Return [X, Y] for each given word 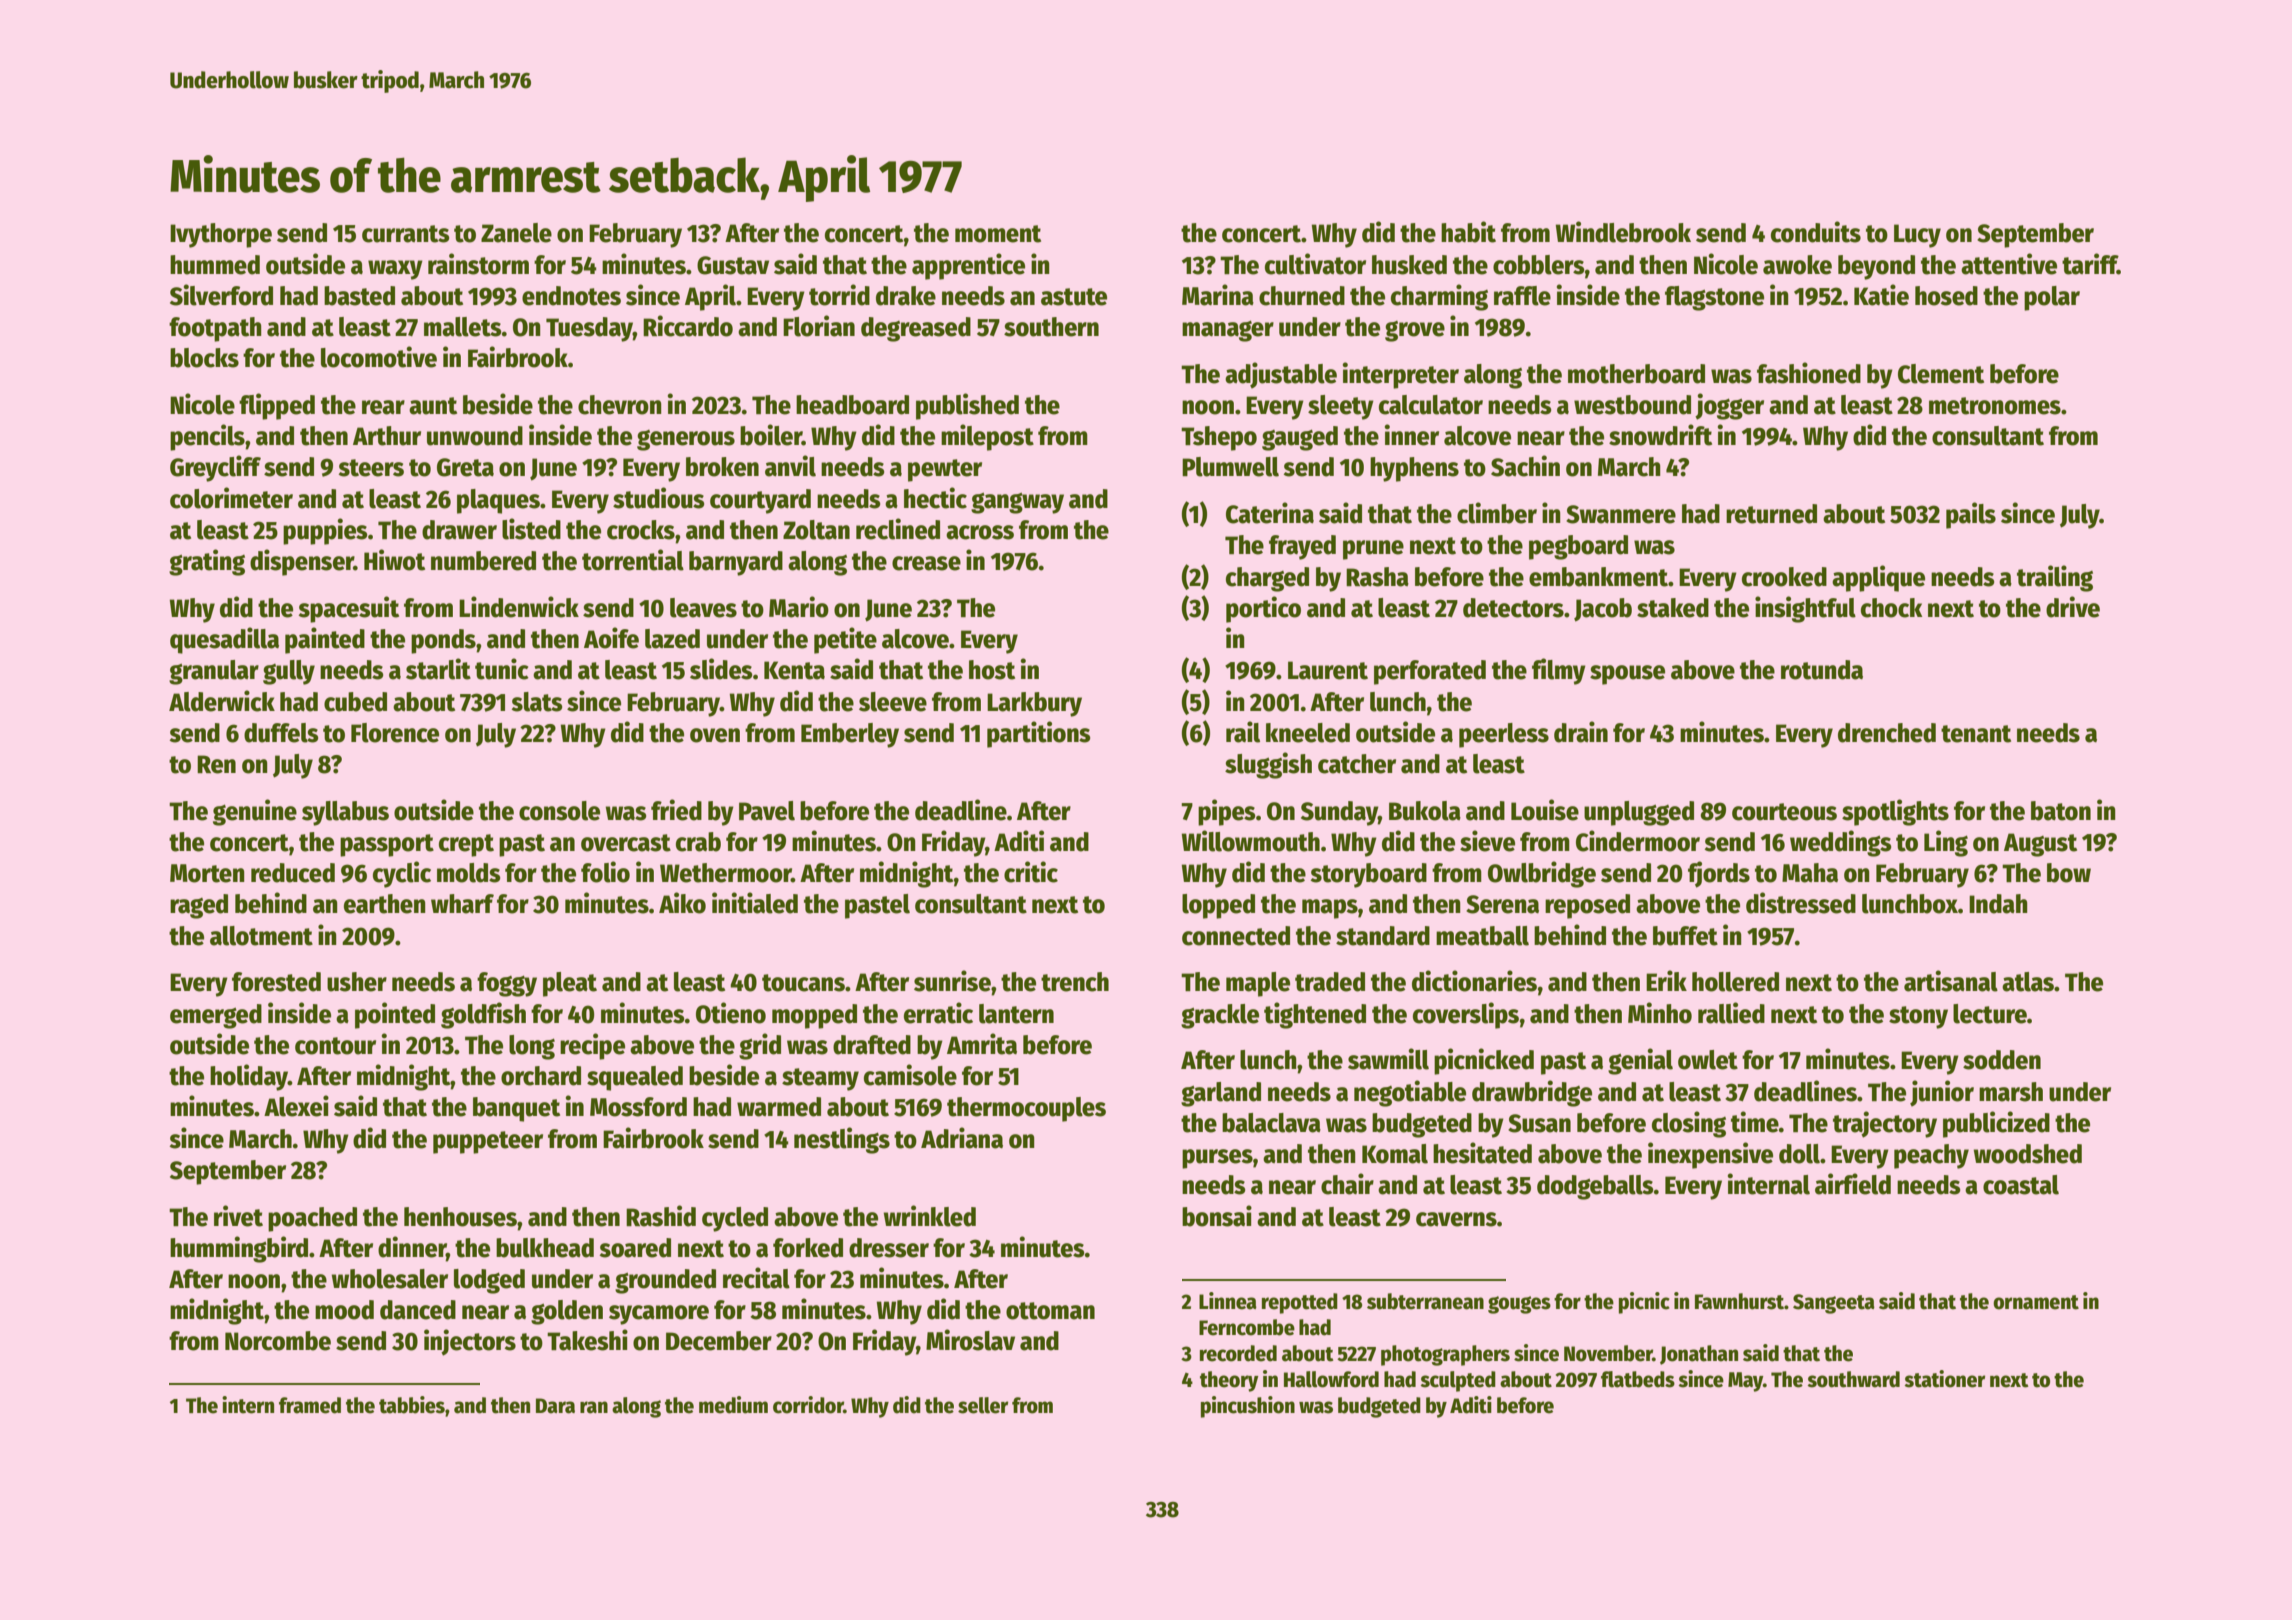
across [980, 532]
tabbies [412, 1405]
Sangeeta [1834, 1304]
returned [1771, 514]
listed [531, 529]
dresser [889, 1248]
